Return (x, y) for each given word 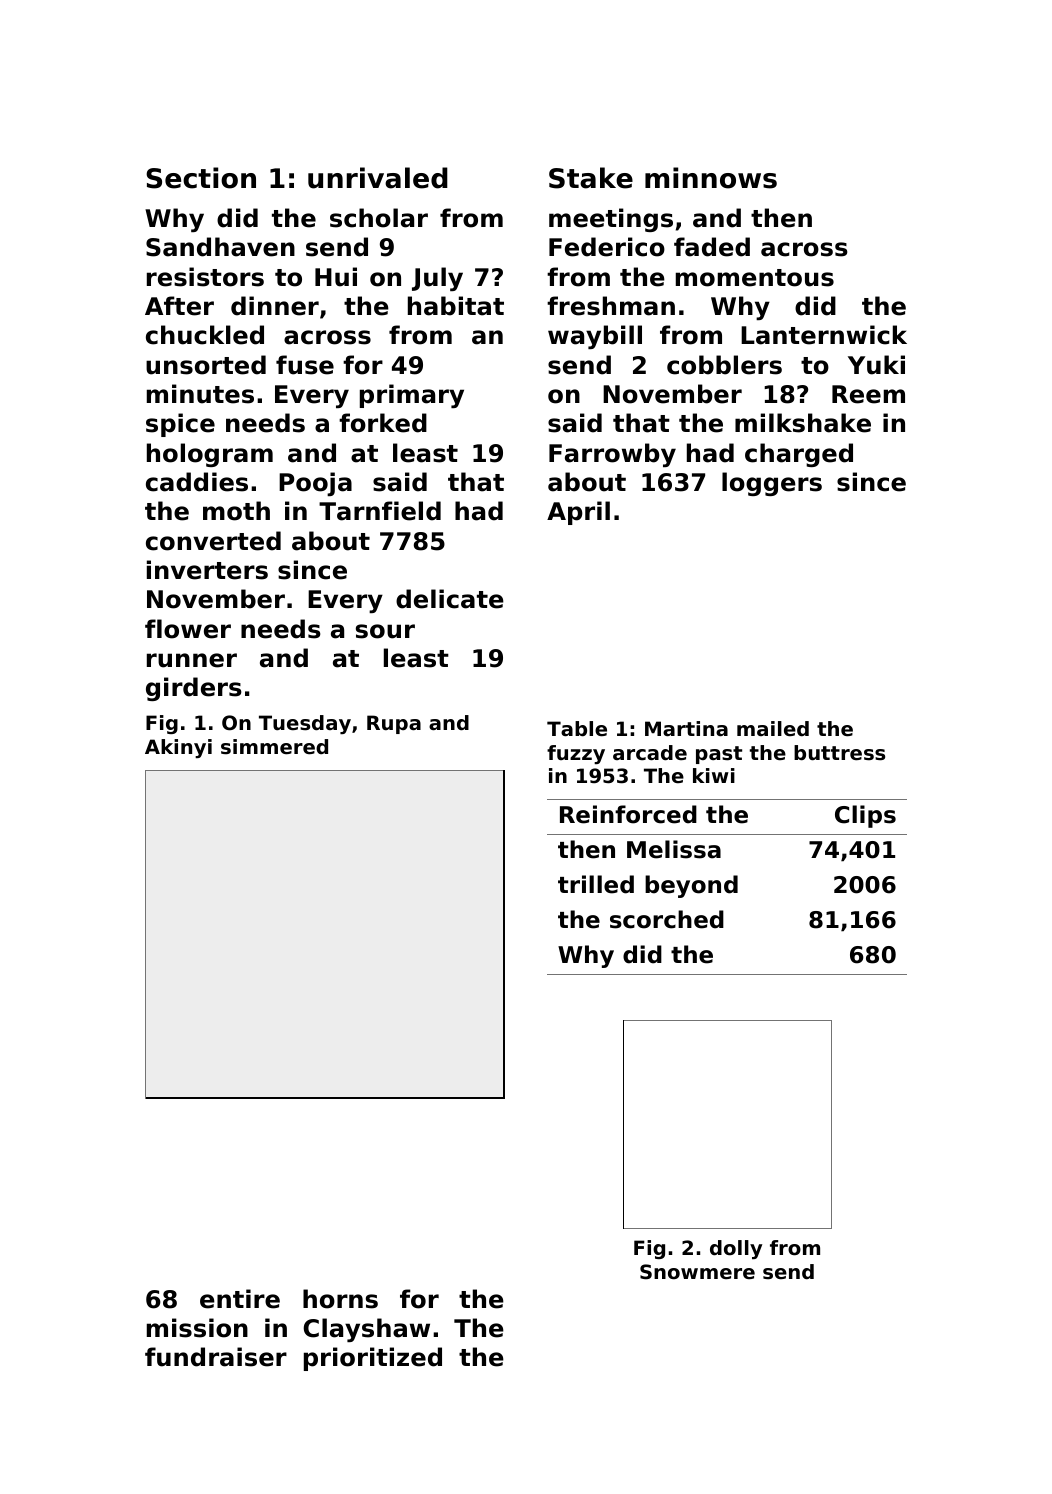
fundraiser (216, 1357)
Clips (865, 816)
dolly (736, 1249)
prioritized (373, 1359)
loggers (772, 484)
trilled (596, 884)
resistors (205, 277)
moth (236, 511)
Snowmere (697, 1272)
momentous (755, 278)
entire (240, 1299)
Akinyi (178, 748)
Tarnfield (380, 511)
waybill (595, 337)
